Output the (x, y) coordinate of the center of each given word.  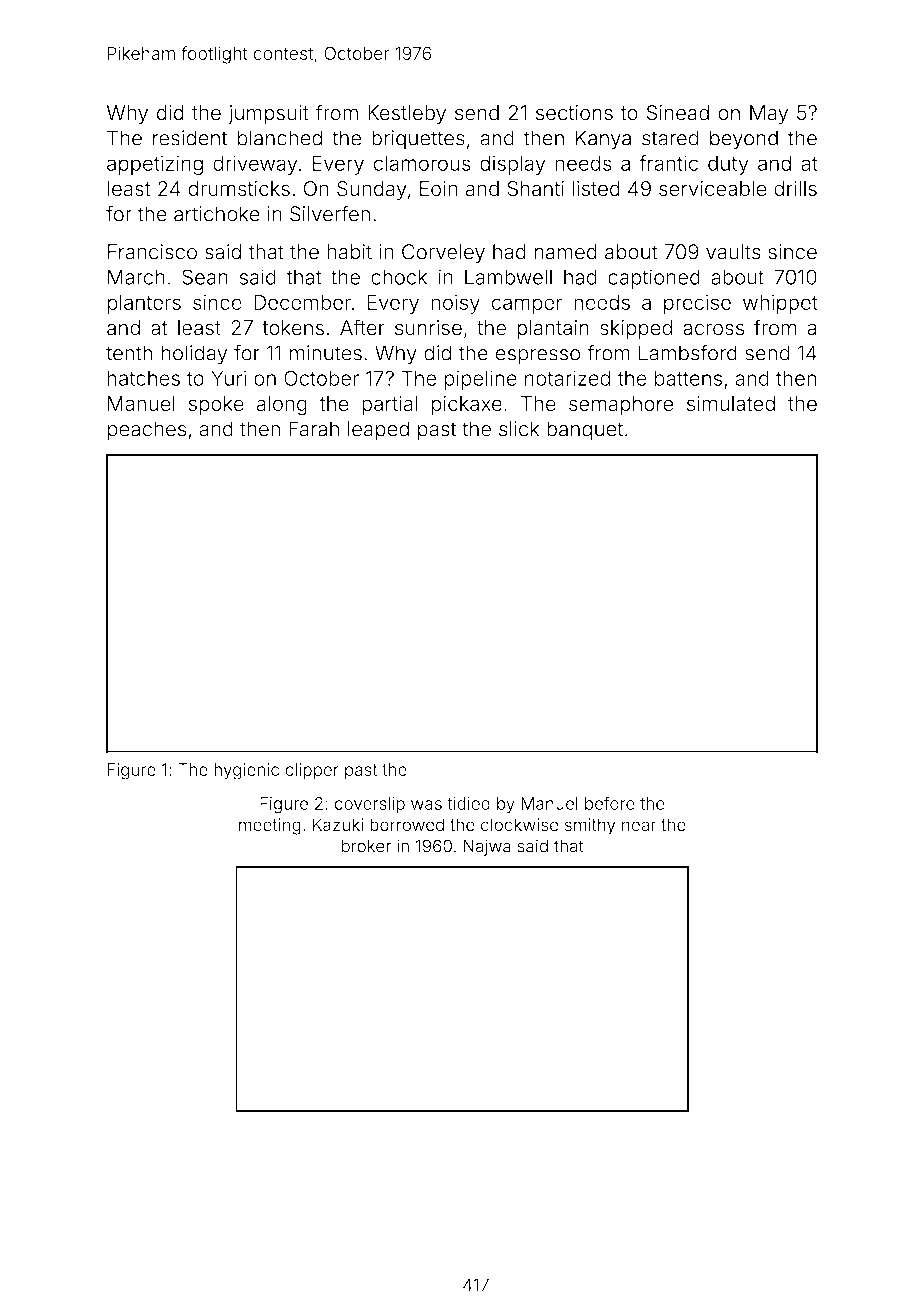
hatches (144, 378)
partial (390, 405)
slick (519, 429)
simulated (731, 404)
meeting (270, 826)
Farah (314, 429)
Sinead (678, 113)
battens (688, 378)
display (512, 165)
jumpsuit (268, 115)
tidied (468, 803)
